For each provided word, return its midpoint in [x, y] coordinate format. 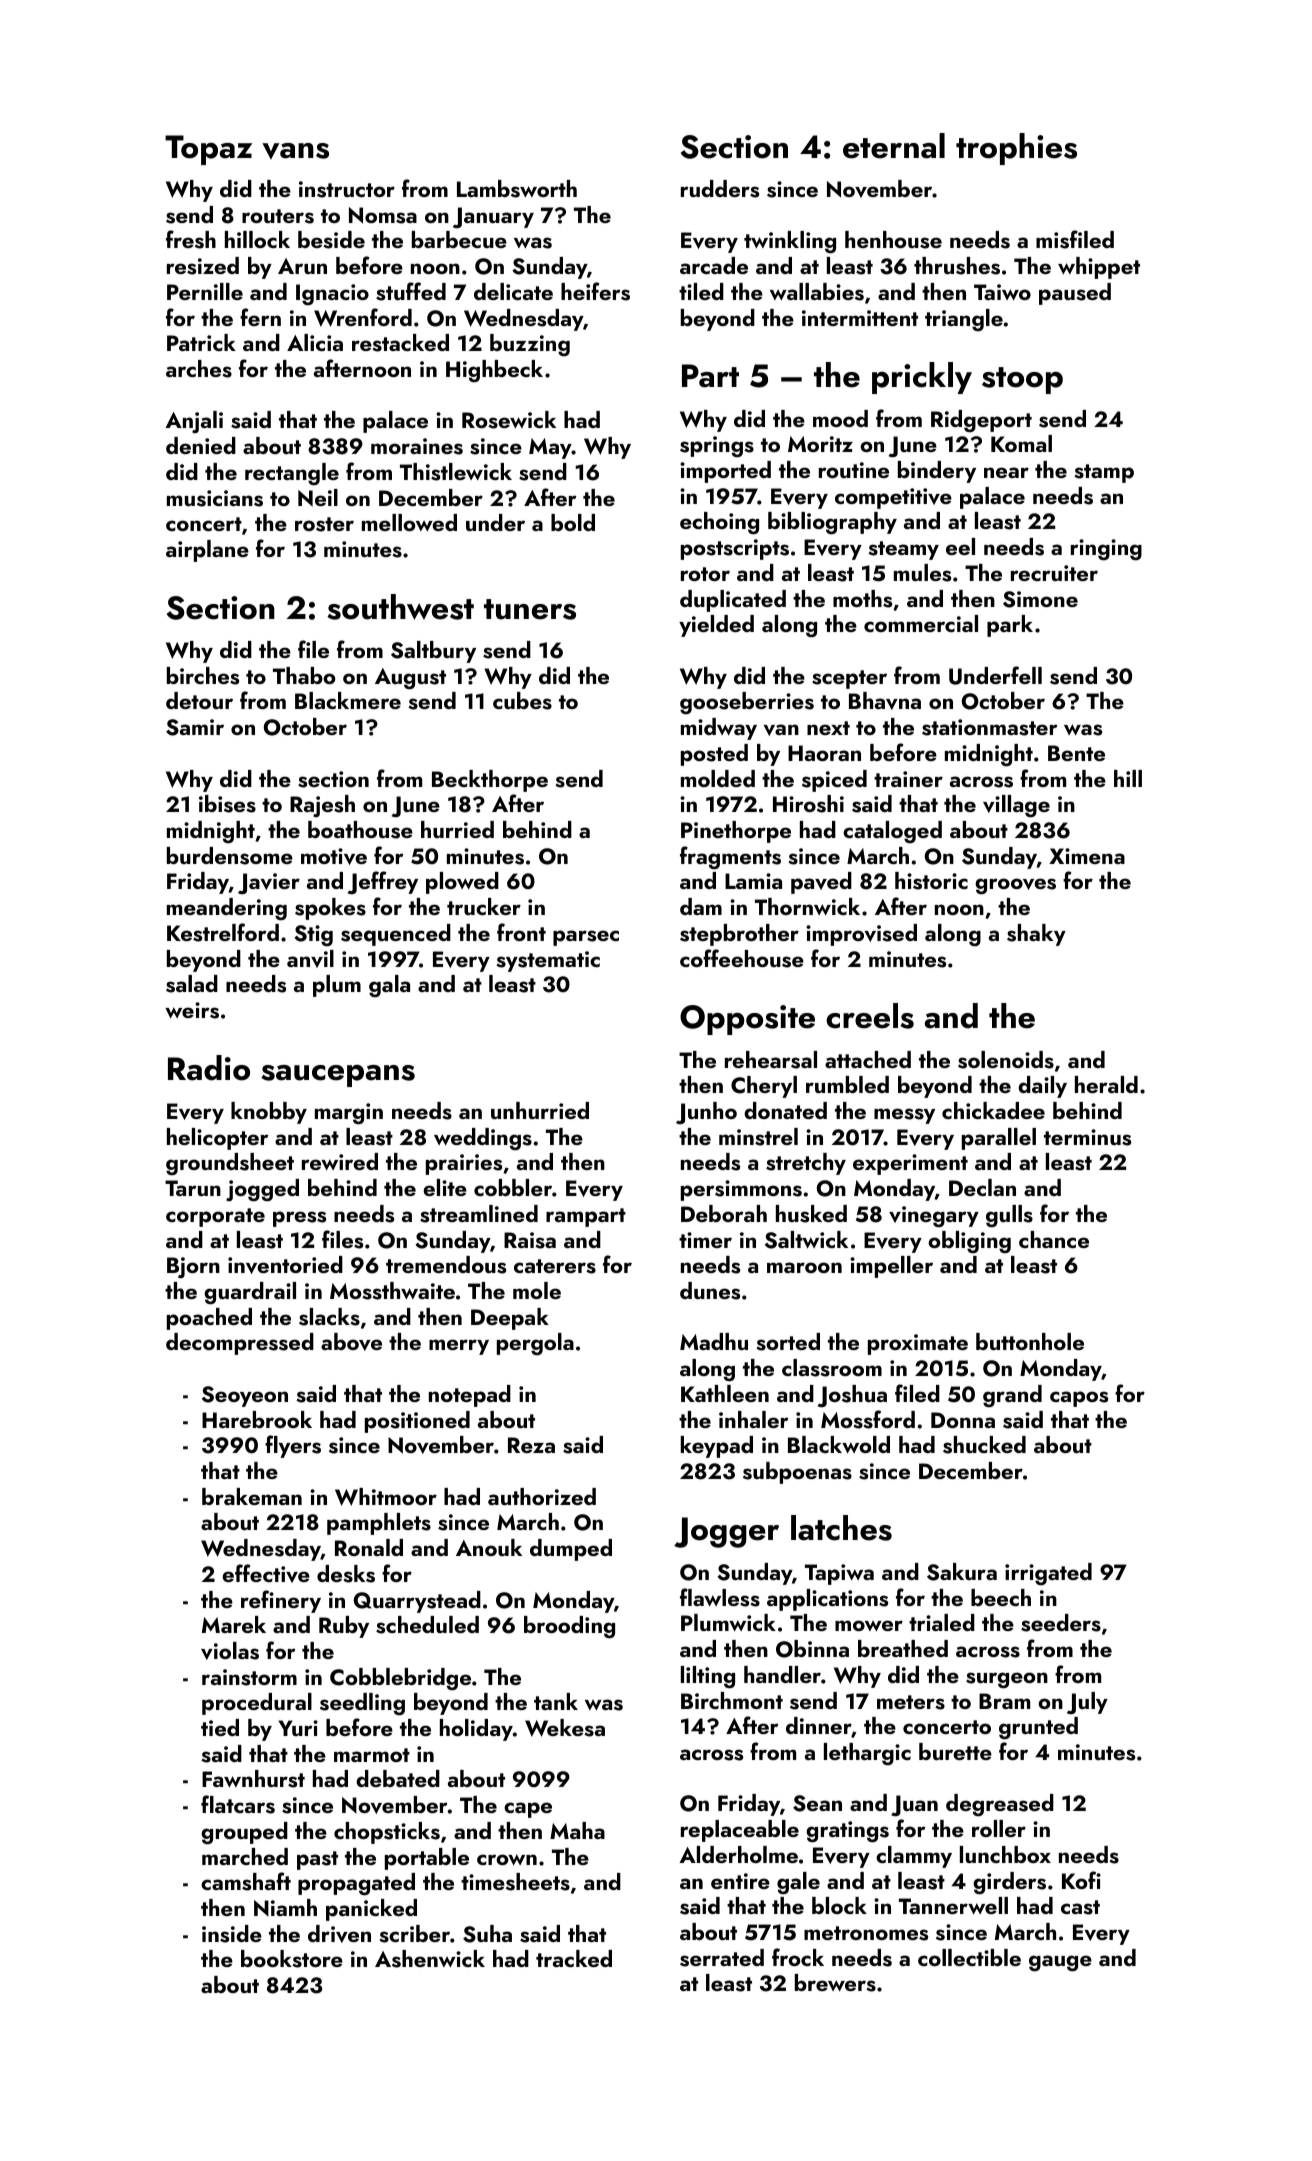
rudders [720, 189]
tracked [574, 1958]
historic [931, 881]
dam [701, 906]
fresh [191, 239]
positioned [417, 1422]
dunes [710, 1291]
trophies [1016, 149]
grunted [1038, 1728]
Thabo [304, 675]
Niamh [285, 1907]
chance [1054, 1239]
